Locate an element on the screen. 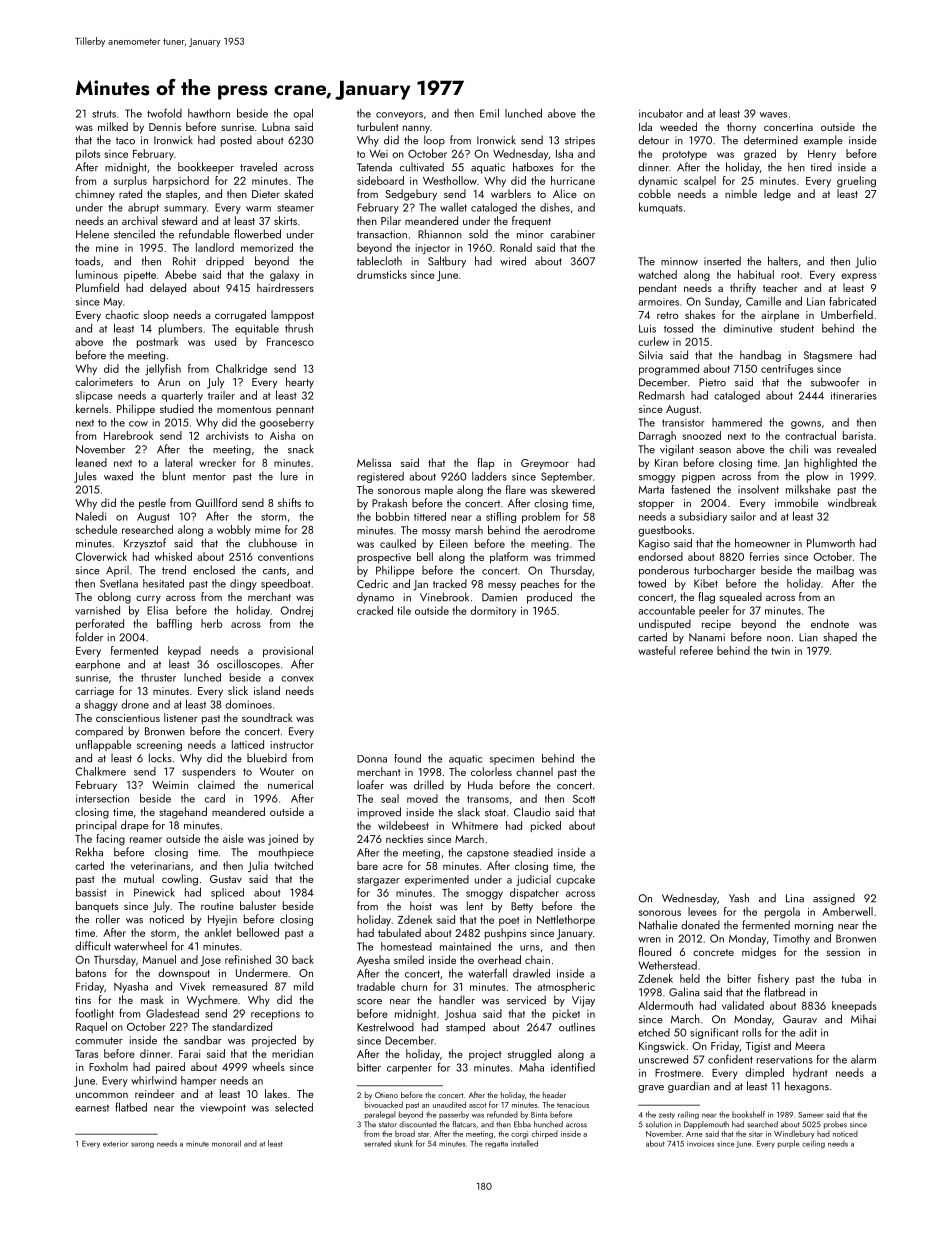  assigned is located at coordinates (834, 899).
